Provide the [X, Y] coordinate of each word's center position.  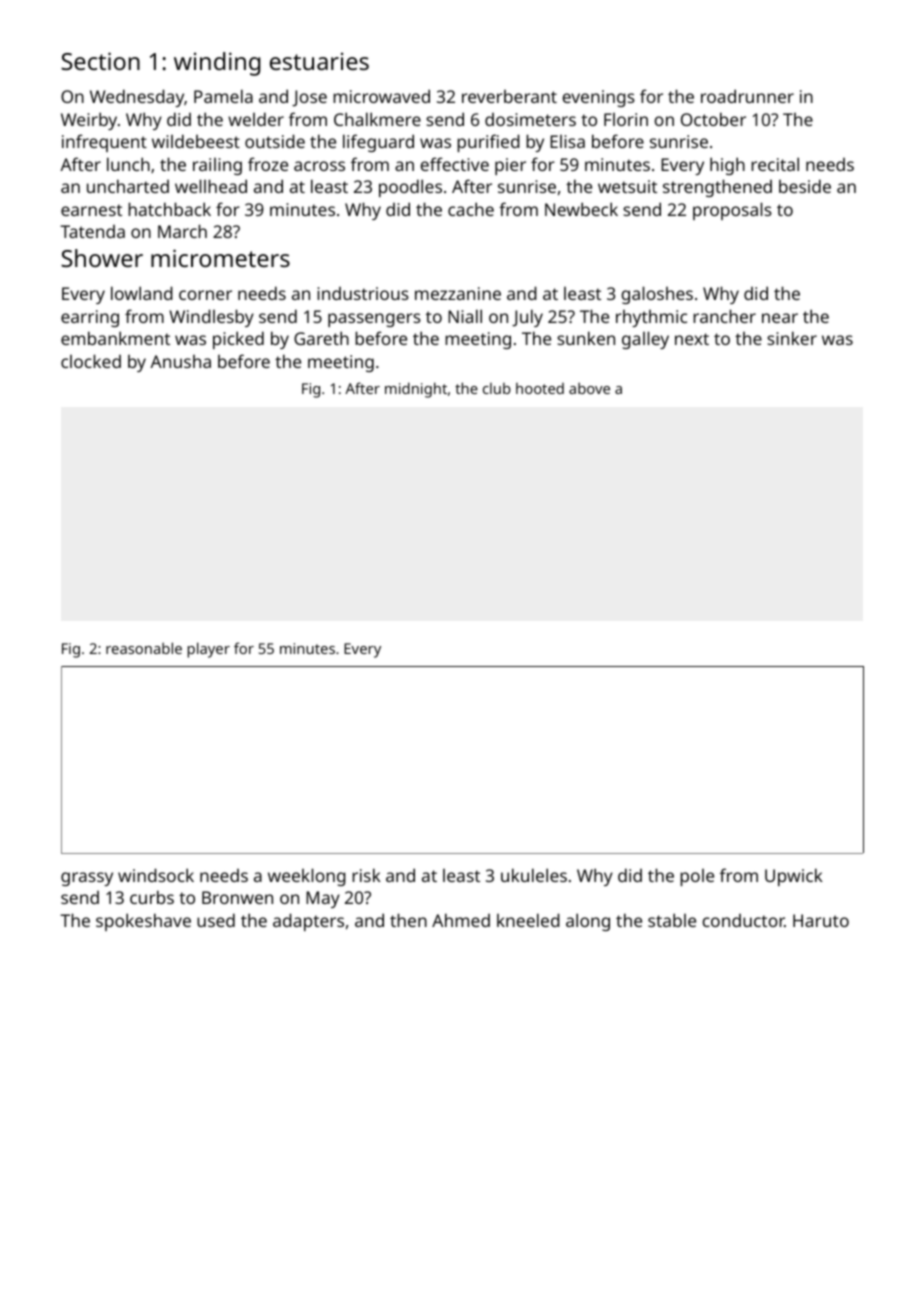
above [589, 388]
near [780, 318]
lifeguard [378, 143]
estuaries [319, 61]
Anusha [180, 361]
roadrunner [747, 96]
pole [697, 877]
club [497, 388]
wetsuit [627, 186]
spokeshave [143, 922]
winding [217, 64]
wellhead [211, 186]
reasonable [144, 648]
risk [366, 875]
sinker [792, 338]
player [209, 650]
